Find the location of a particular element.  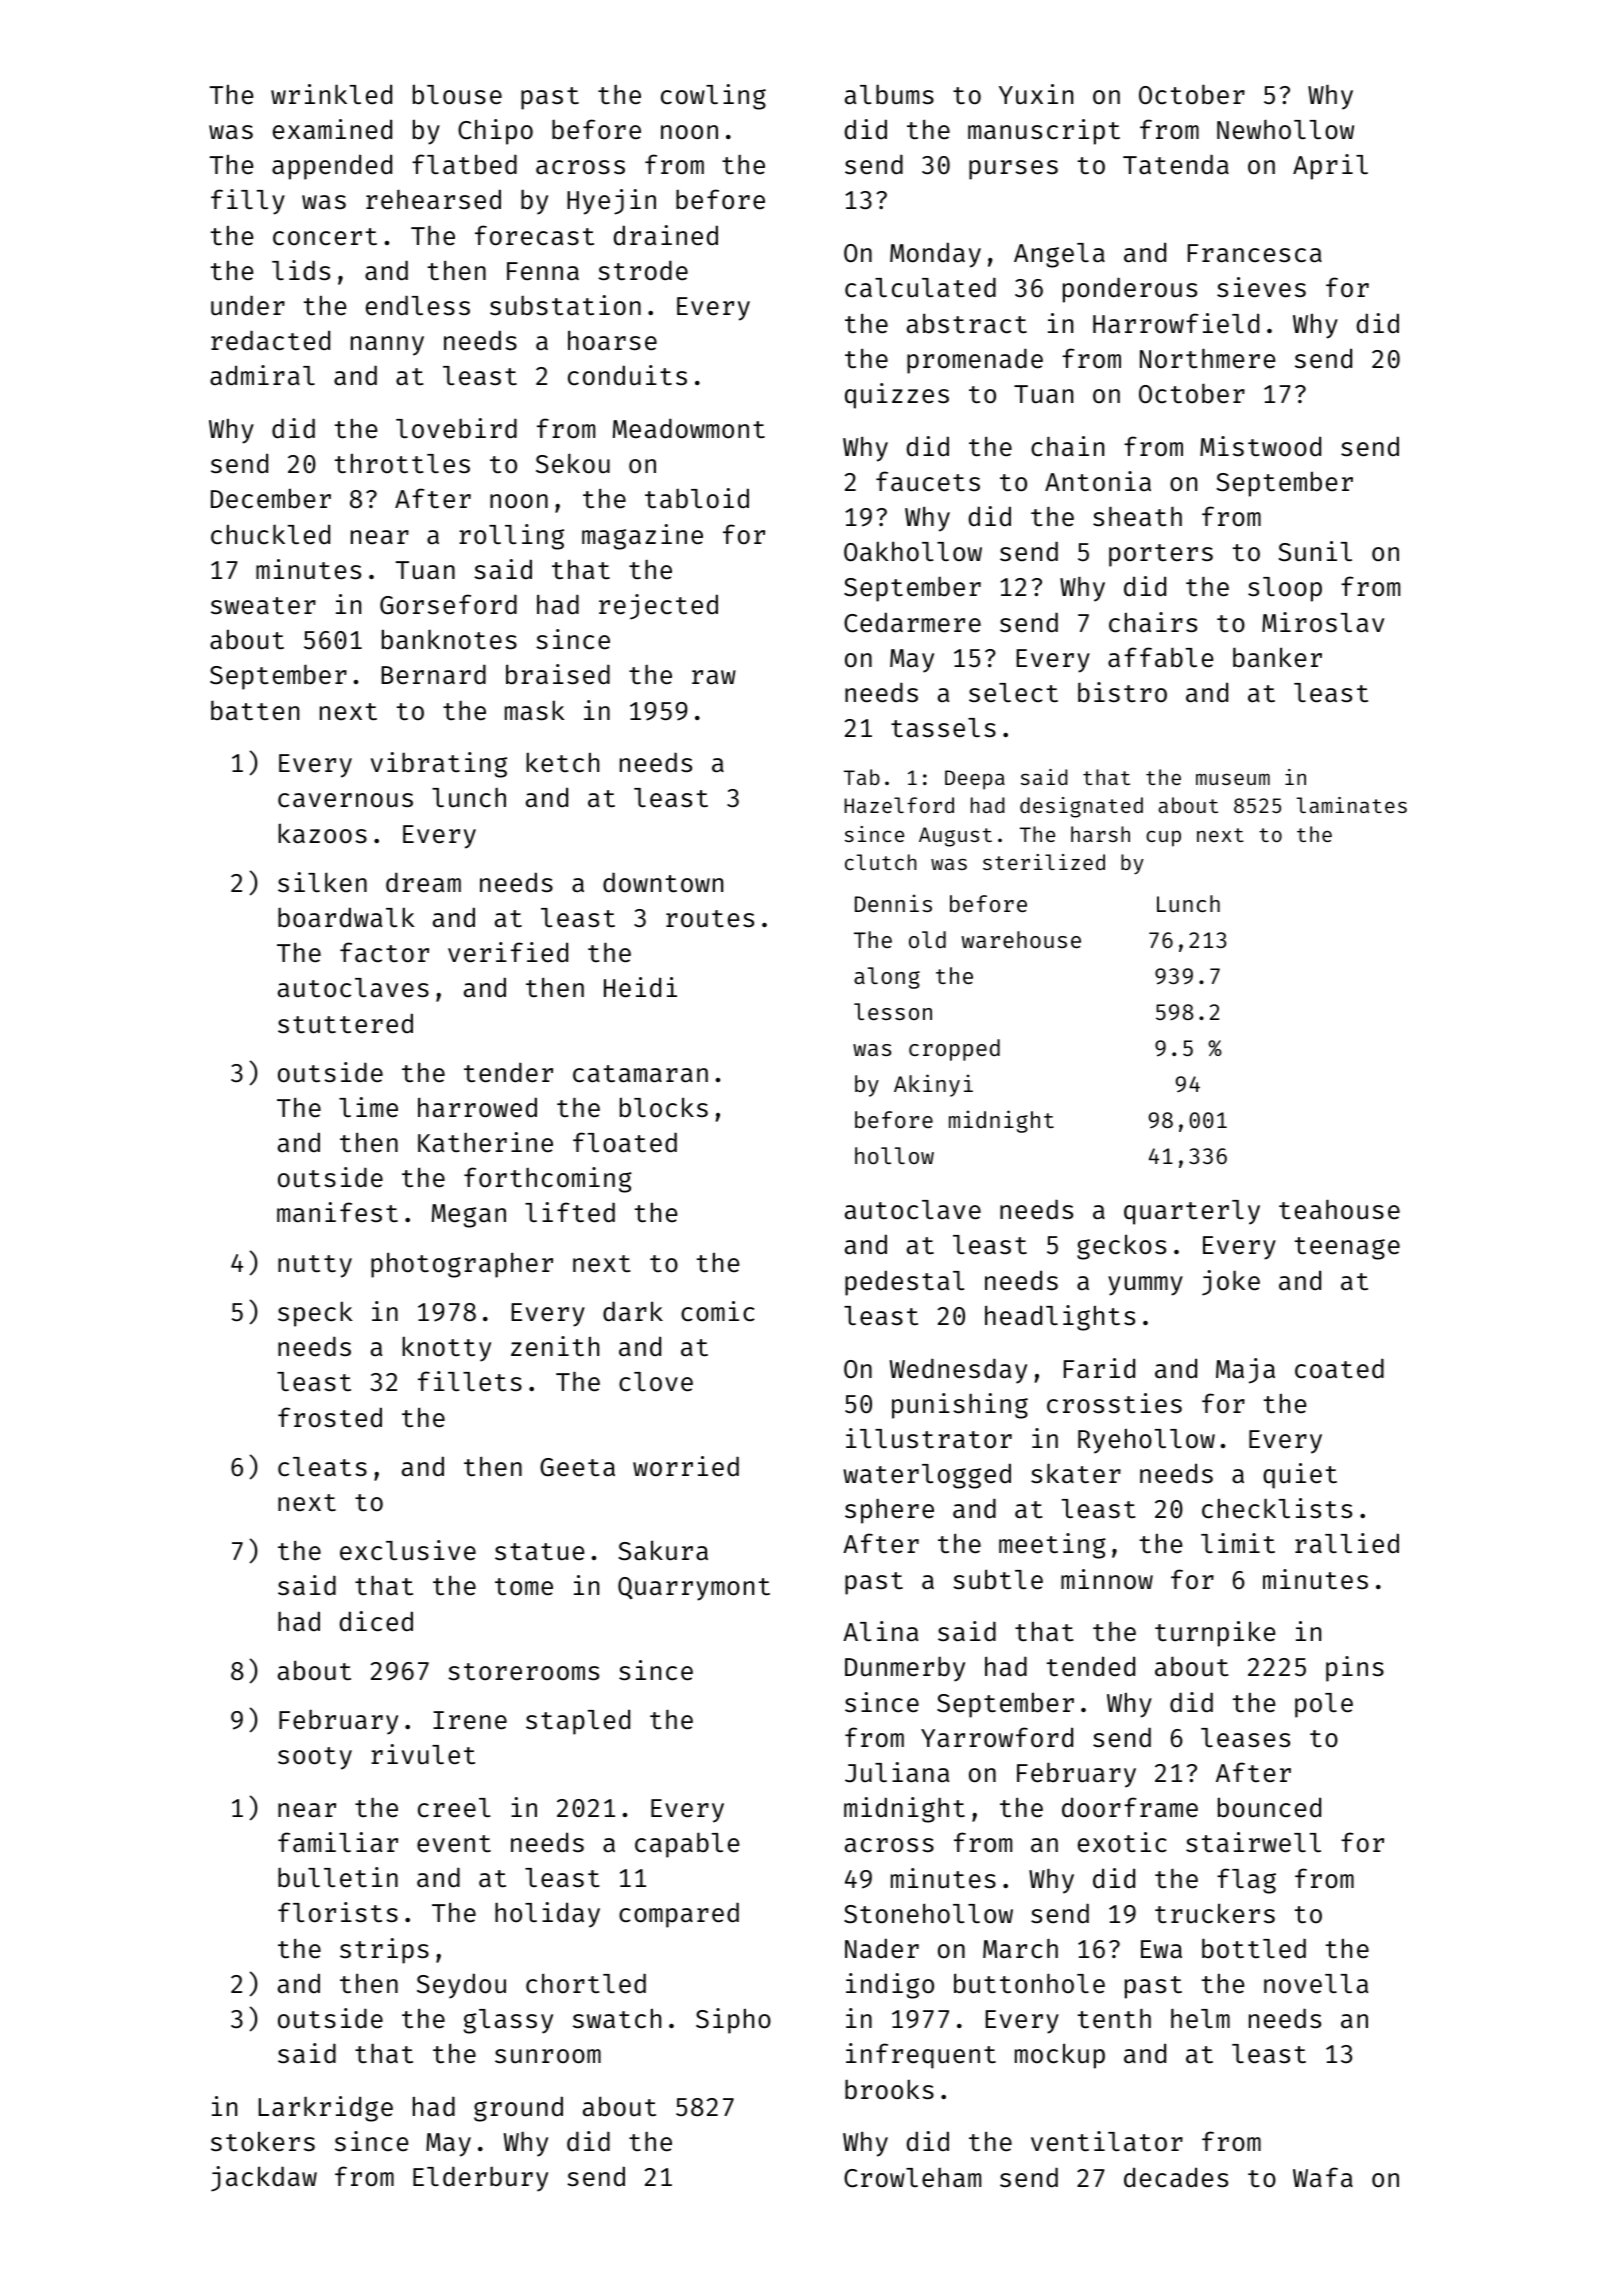

abstract is located at coordinates (967, 323).
